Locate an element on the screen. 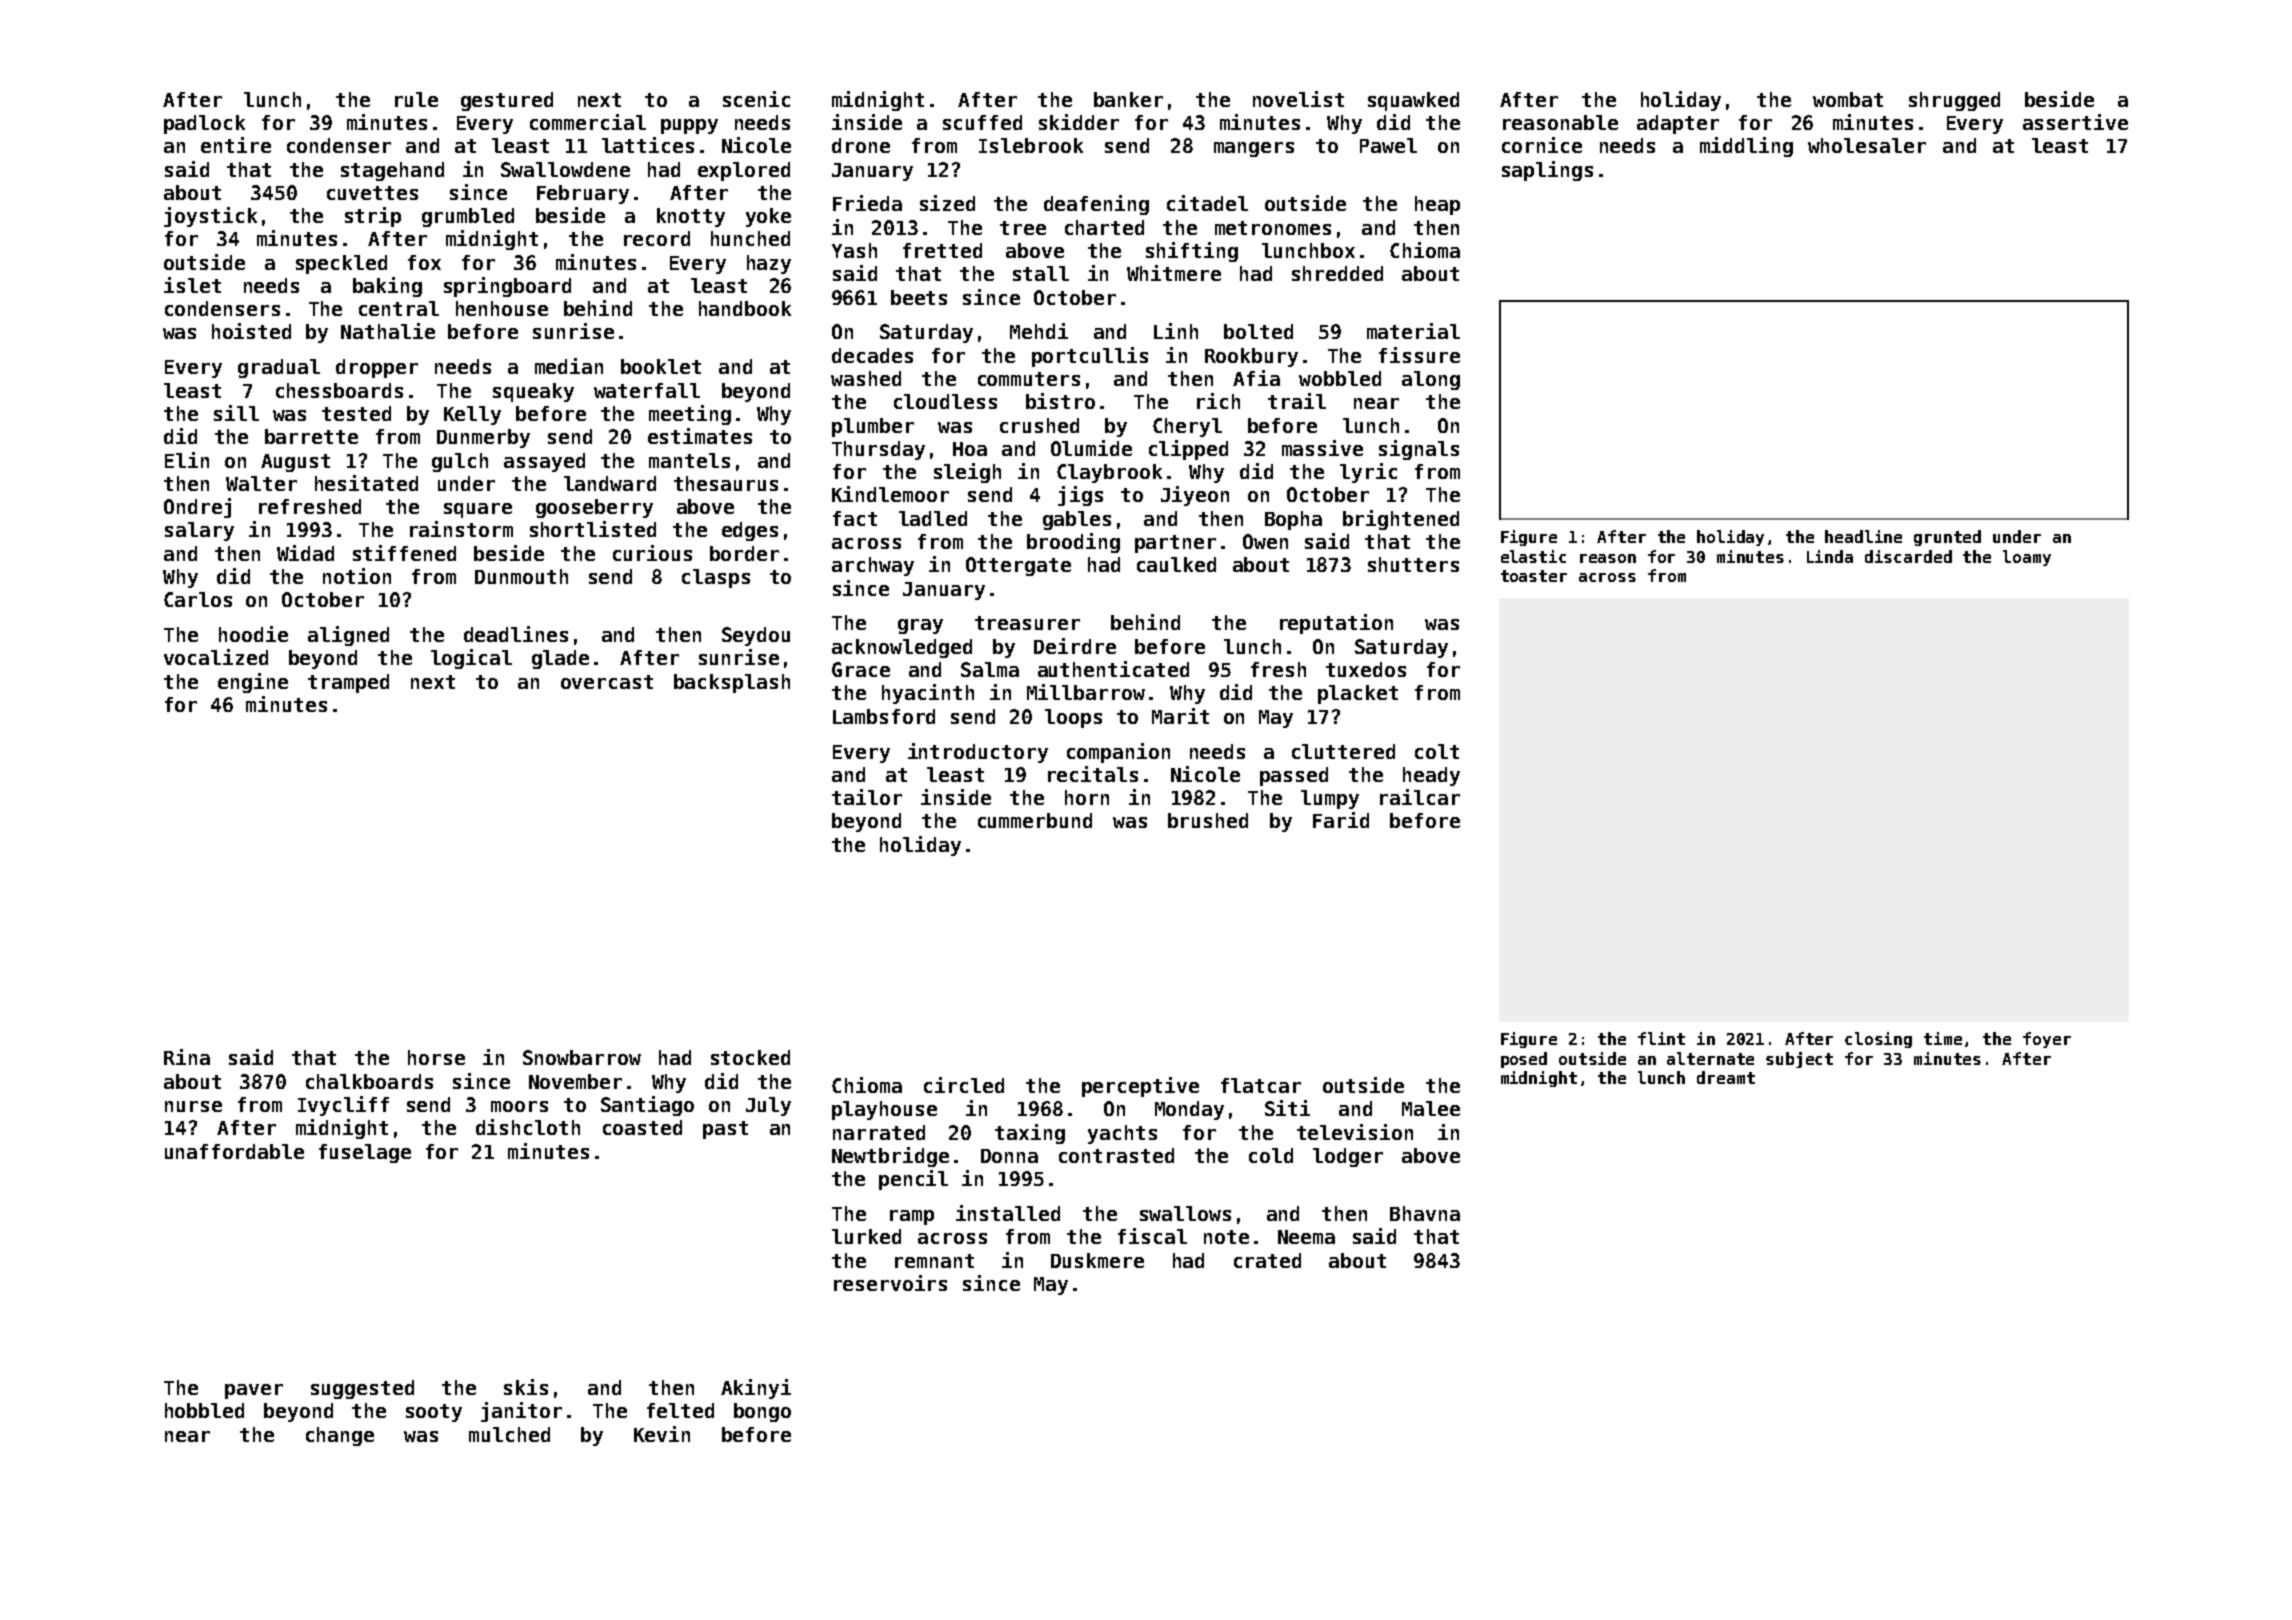 This screenshot has width=2292, height=1620. Owen is located at coordinates (1265, 541).
